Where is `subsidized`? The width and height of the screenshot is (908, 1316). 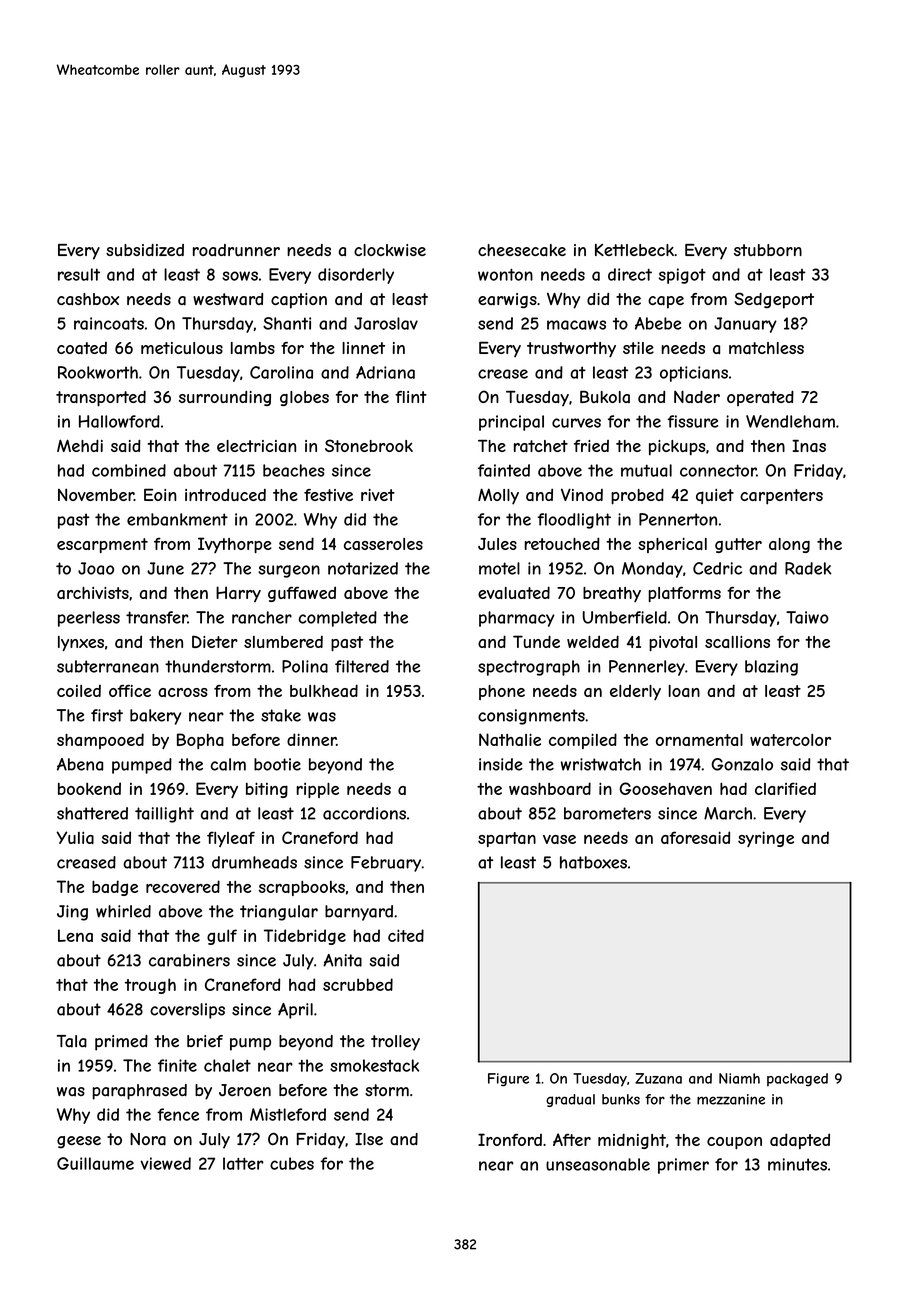
subsidized is located at coordinates (145, 250).
